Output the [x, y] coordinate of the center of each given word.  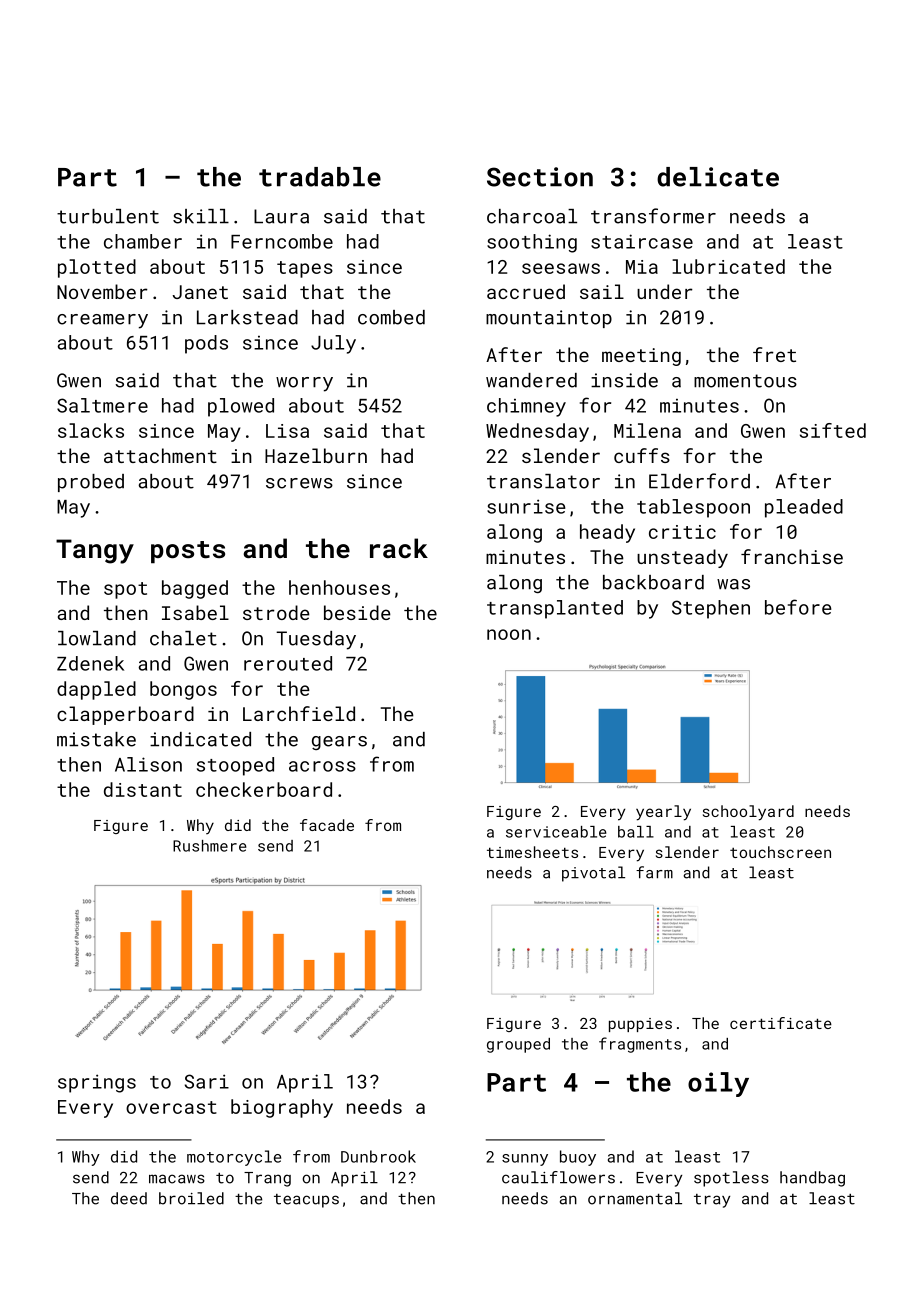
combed [391, 317]
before [798, 607]
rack [399, 548]
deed [129, 1198]
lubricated [728, 266]
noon [509, 634]
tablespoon [693, 508]
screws [299, 483]
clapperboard [125, 715]
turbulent [108, 216]
